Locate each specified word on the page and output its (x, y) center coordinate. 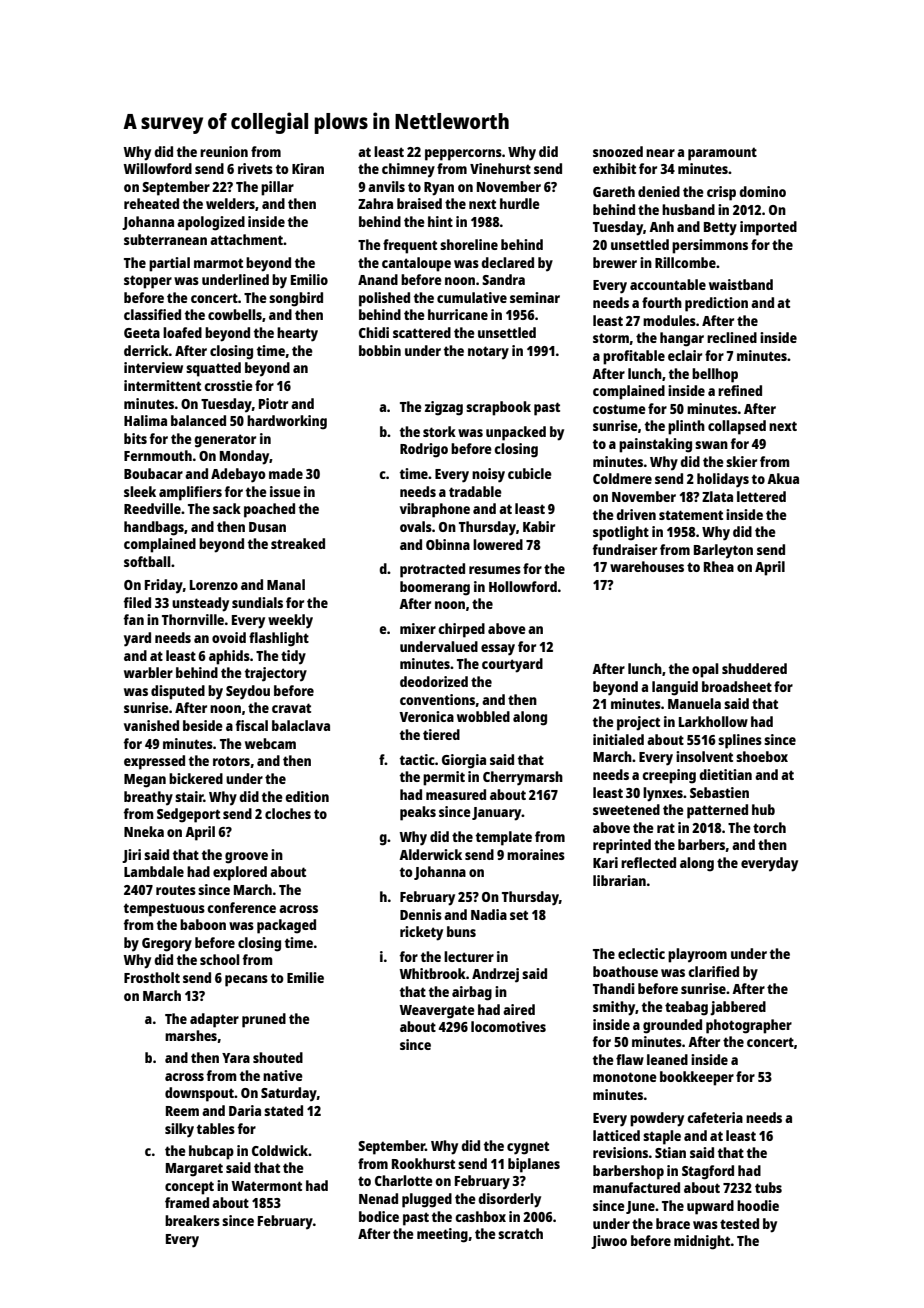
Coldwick (280, 1150)
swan (711, 445)
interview (153, 367)
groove (246, 858)
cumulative (472, 297)
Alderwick (430, 854)
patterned (717, 811)
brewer (615, 262)
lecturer (469, 956)
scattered (422, 332)
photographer (749, 1026)
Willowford (157, 168)
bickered (196, 778)
